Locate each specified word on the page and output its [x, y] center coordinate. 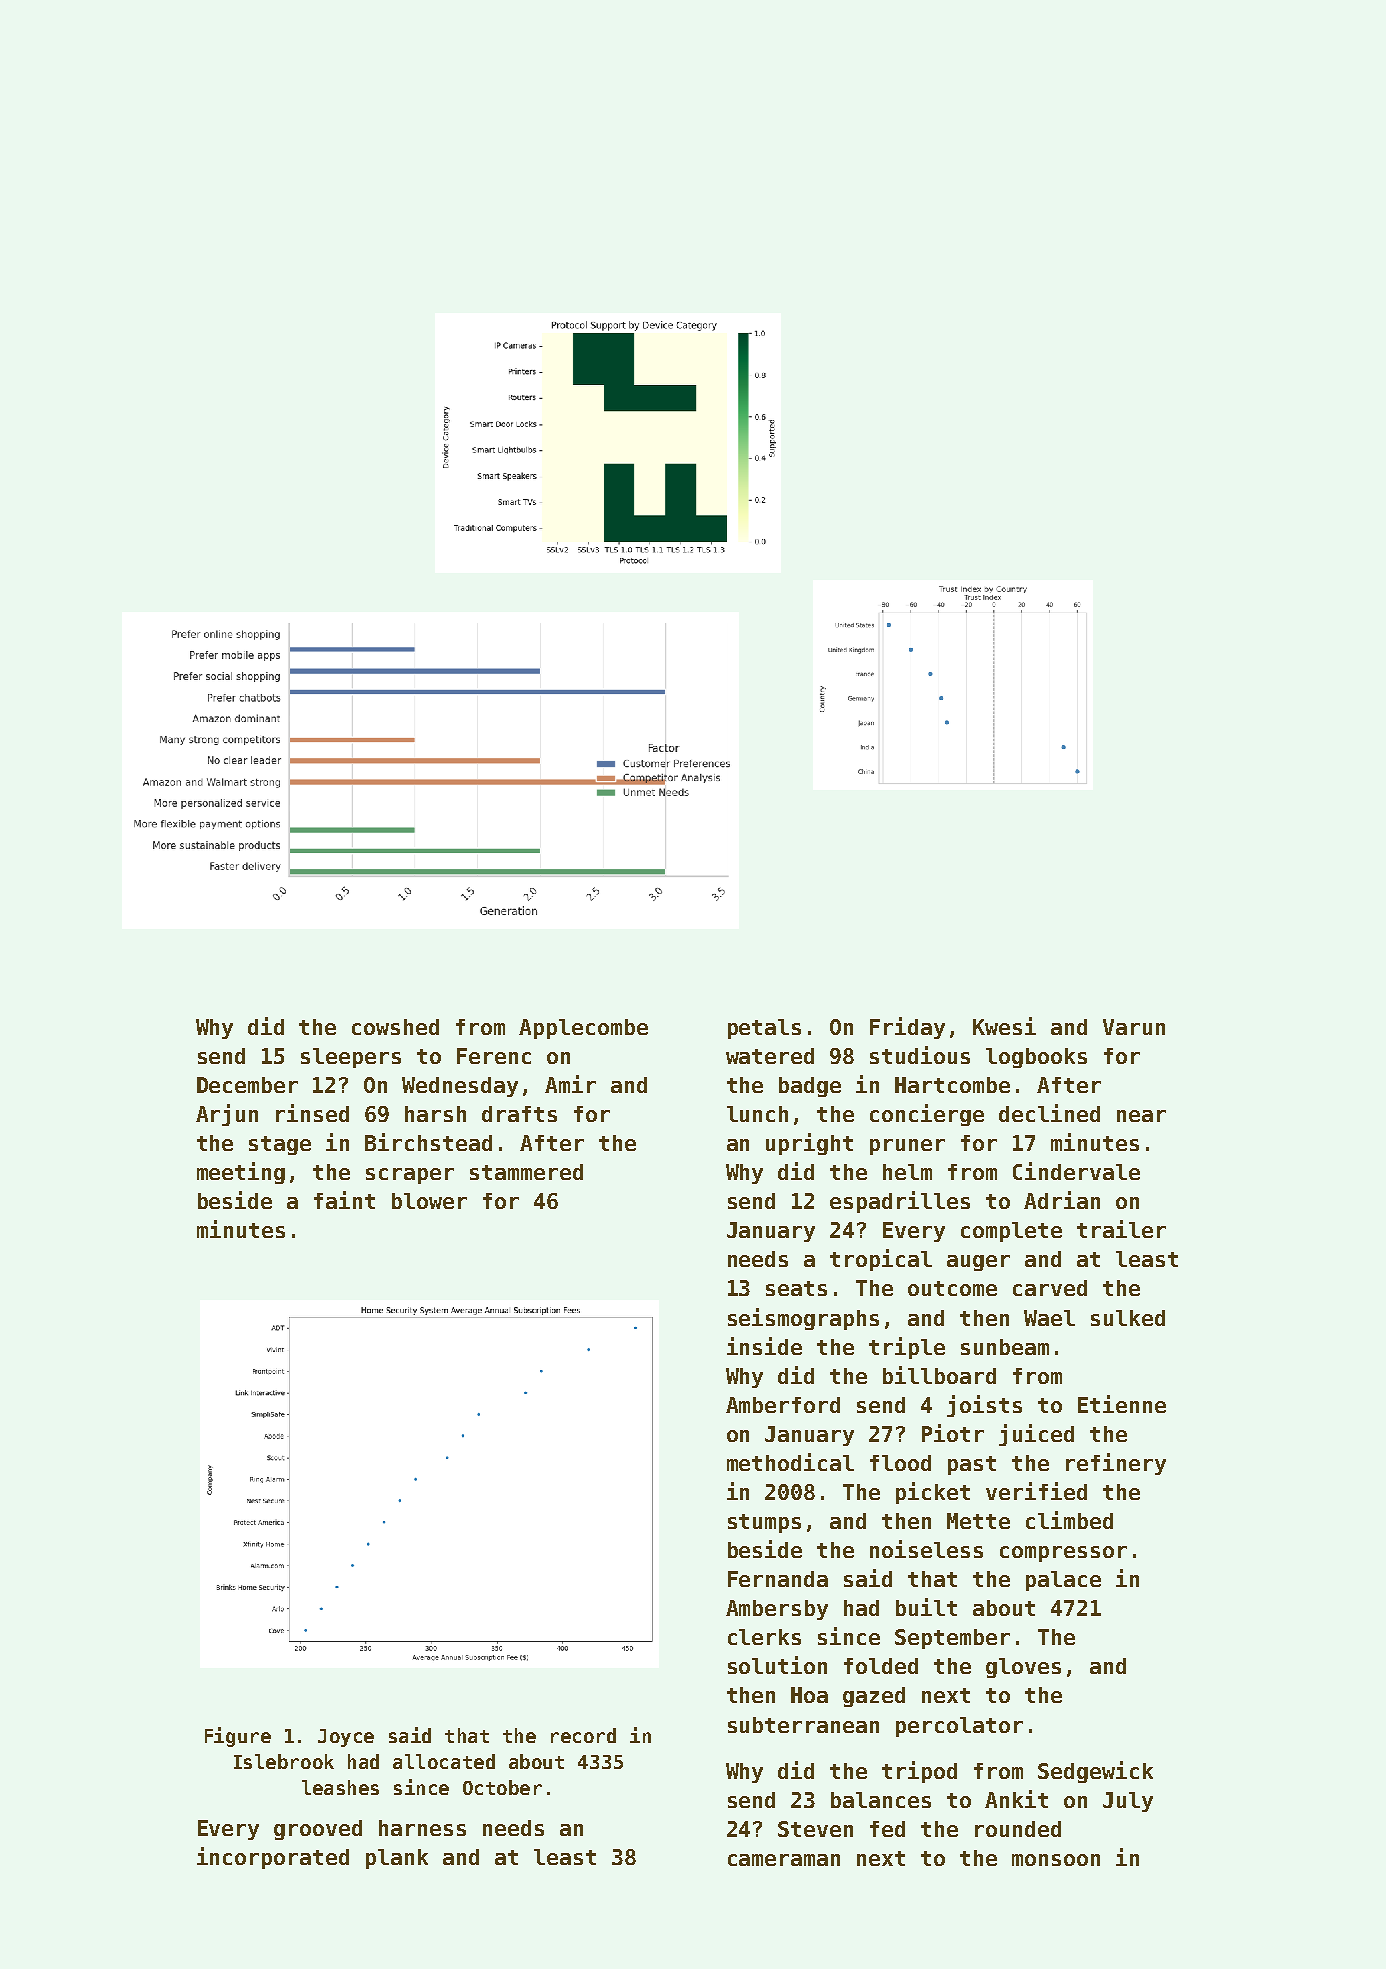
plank [397, 1859]
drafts [519, 1114]
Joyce [346, 1738]
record [583, 1735]
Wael [1049, 1318]
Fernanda [778, 1579]
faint [344, 1200]
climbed [1069, 1520]
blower [429, 1201]
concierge [927, 1115]
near [1141, 1116]
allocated [444, 1761]
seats [796, 1288]
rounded [1018, 1829]
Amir [570, 1084]
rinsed [312, 1113]
